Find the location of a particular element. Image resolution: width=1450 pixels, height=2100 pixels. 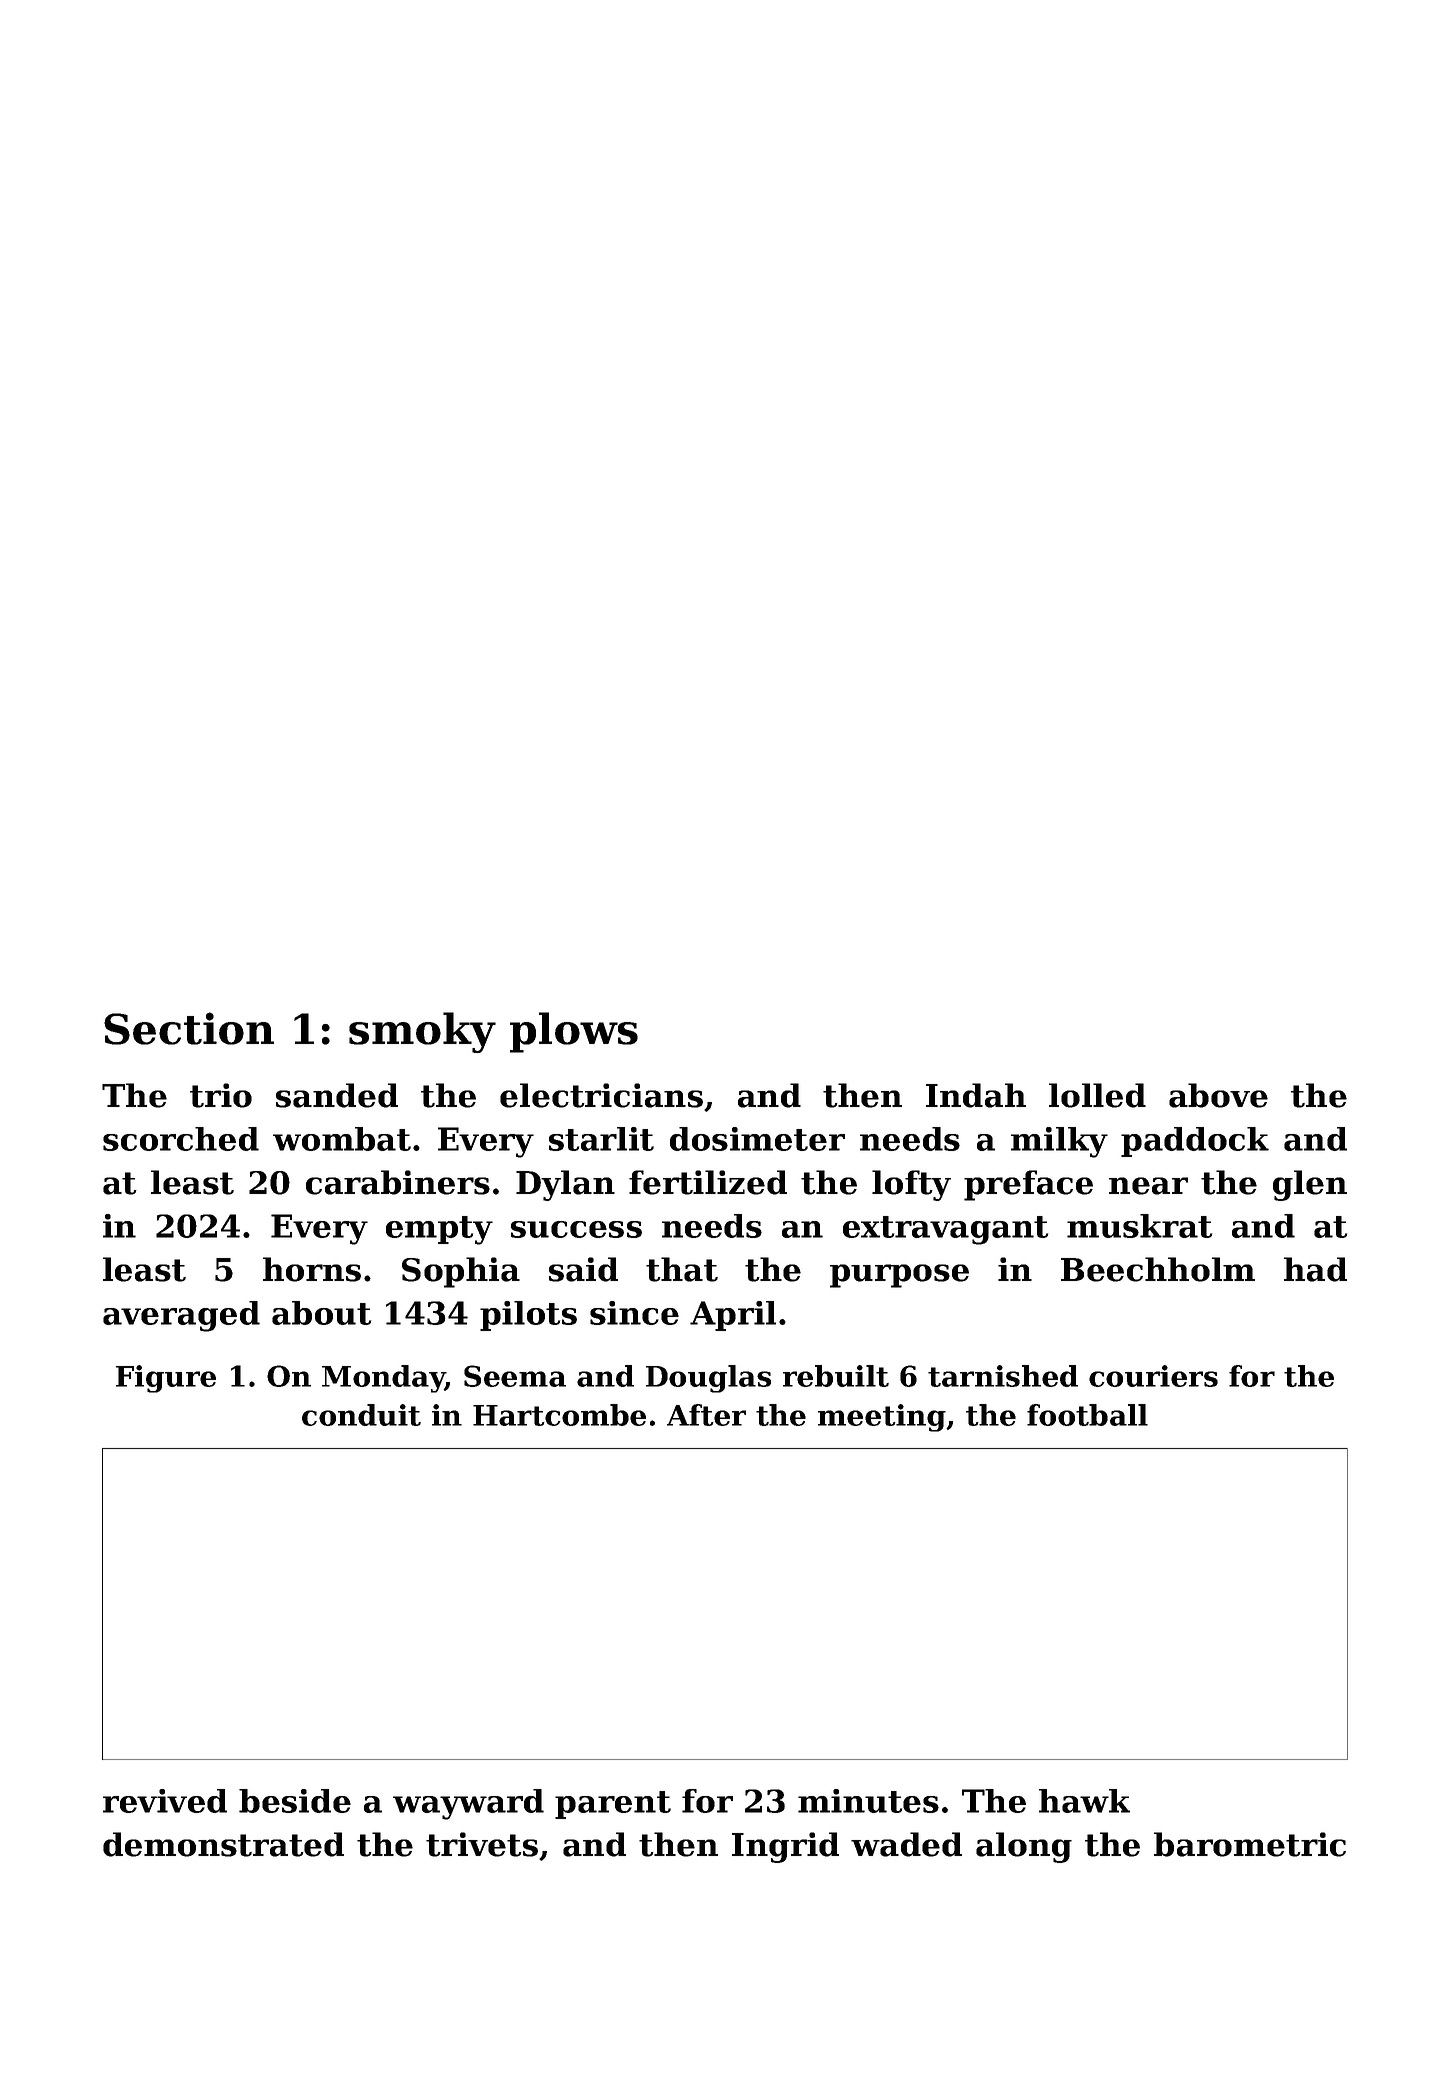

demonstrated is located at coordinates (223, 1844).
